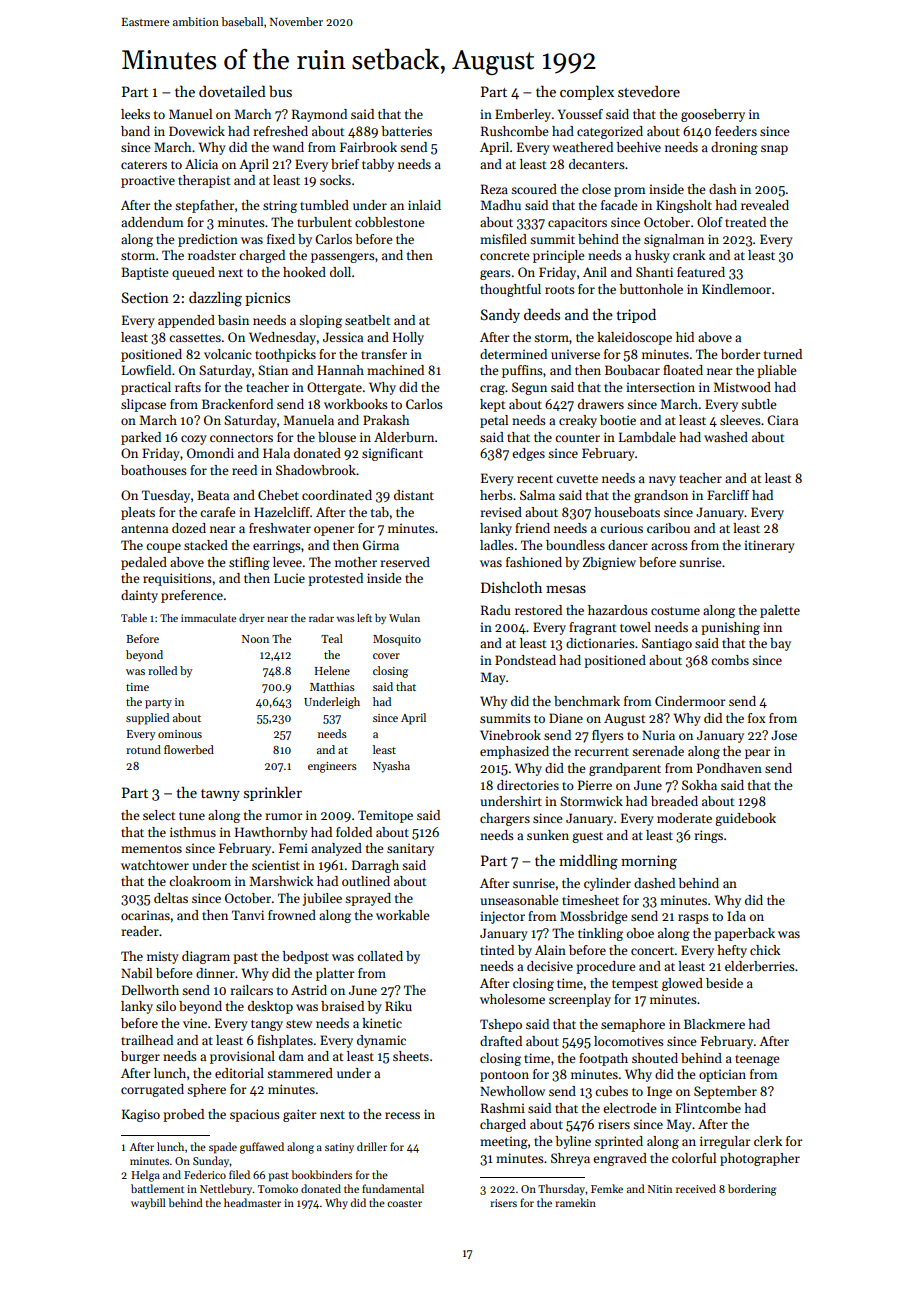 The height and width of the page is (1308, 924). Describe the element at coordinates (332, 670) in the page. I see `Helene` at that location.
